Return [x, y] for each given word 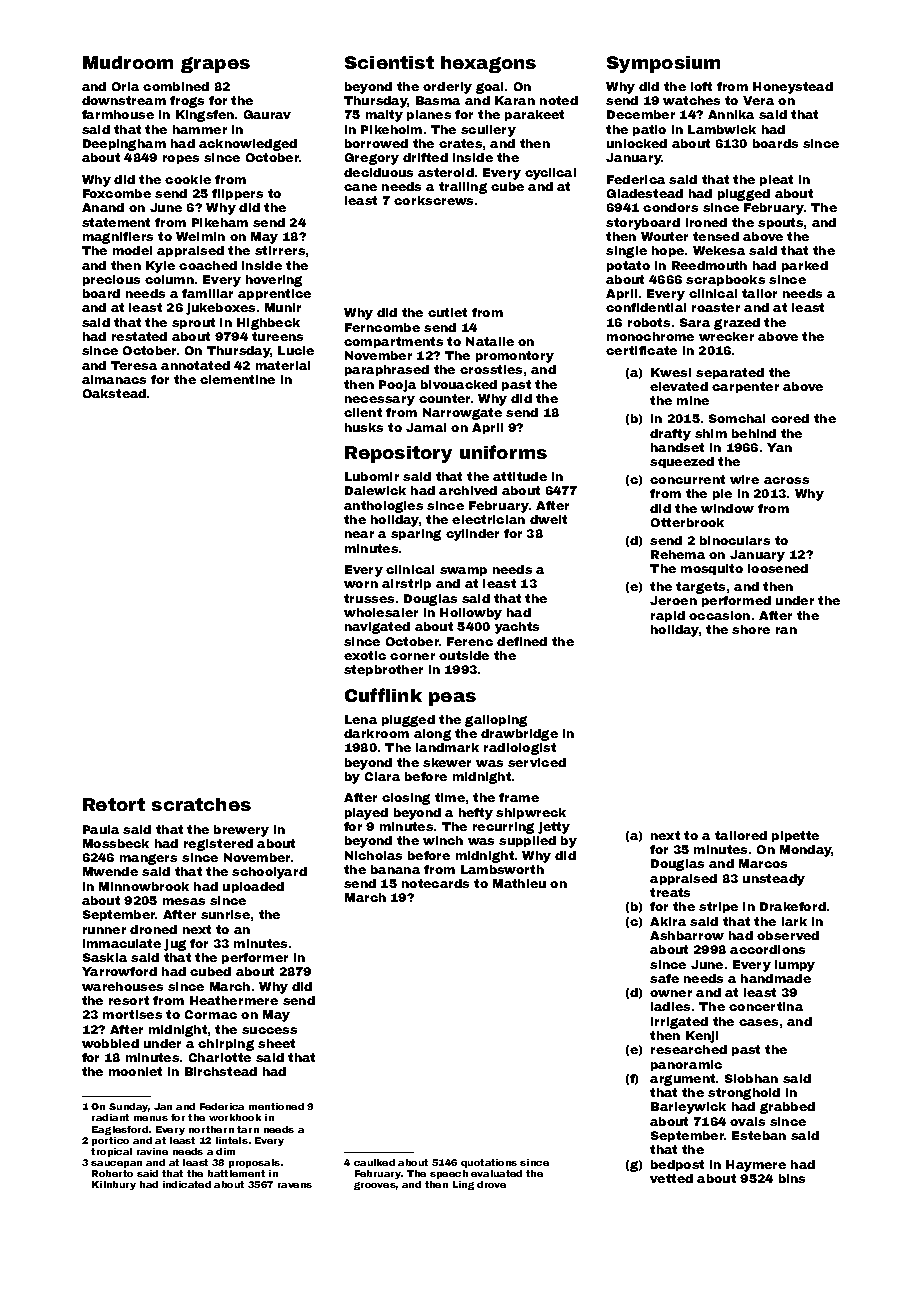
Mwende [110, 871]
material [283, 365]
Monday [806, 851]
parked [805, 266]
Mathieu [519, 883]
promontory [515, 357]
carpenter [745, 387]
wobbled [110, 1043]
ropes [181, 159]
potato [628, 266]
